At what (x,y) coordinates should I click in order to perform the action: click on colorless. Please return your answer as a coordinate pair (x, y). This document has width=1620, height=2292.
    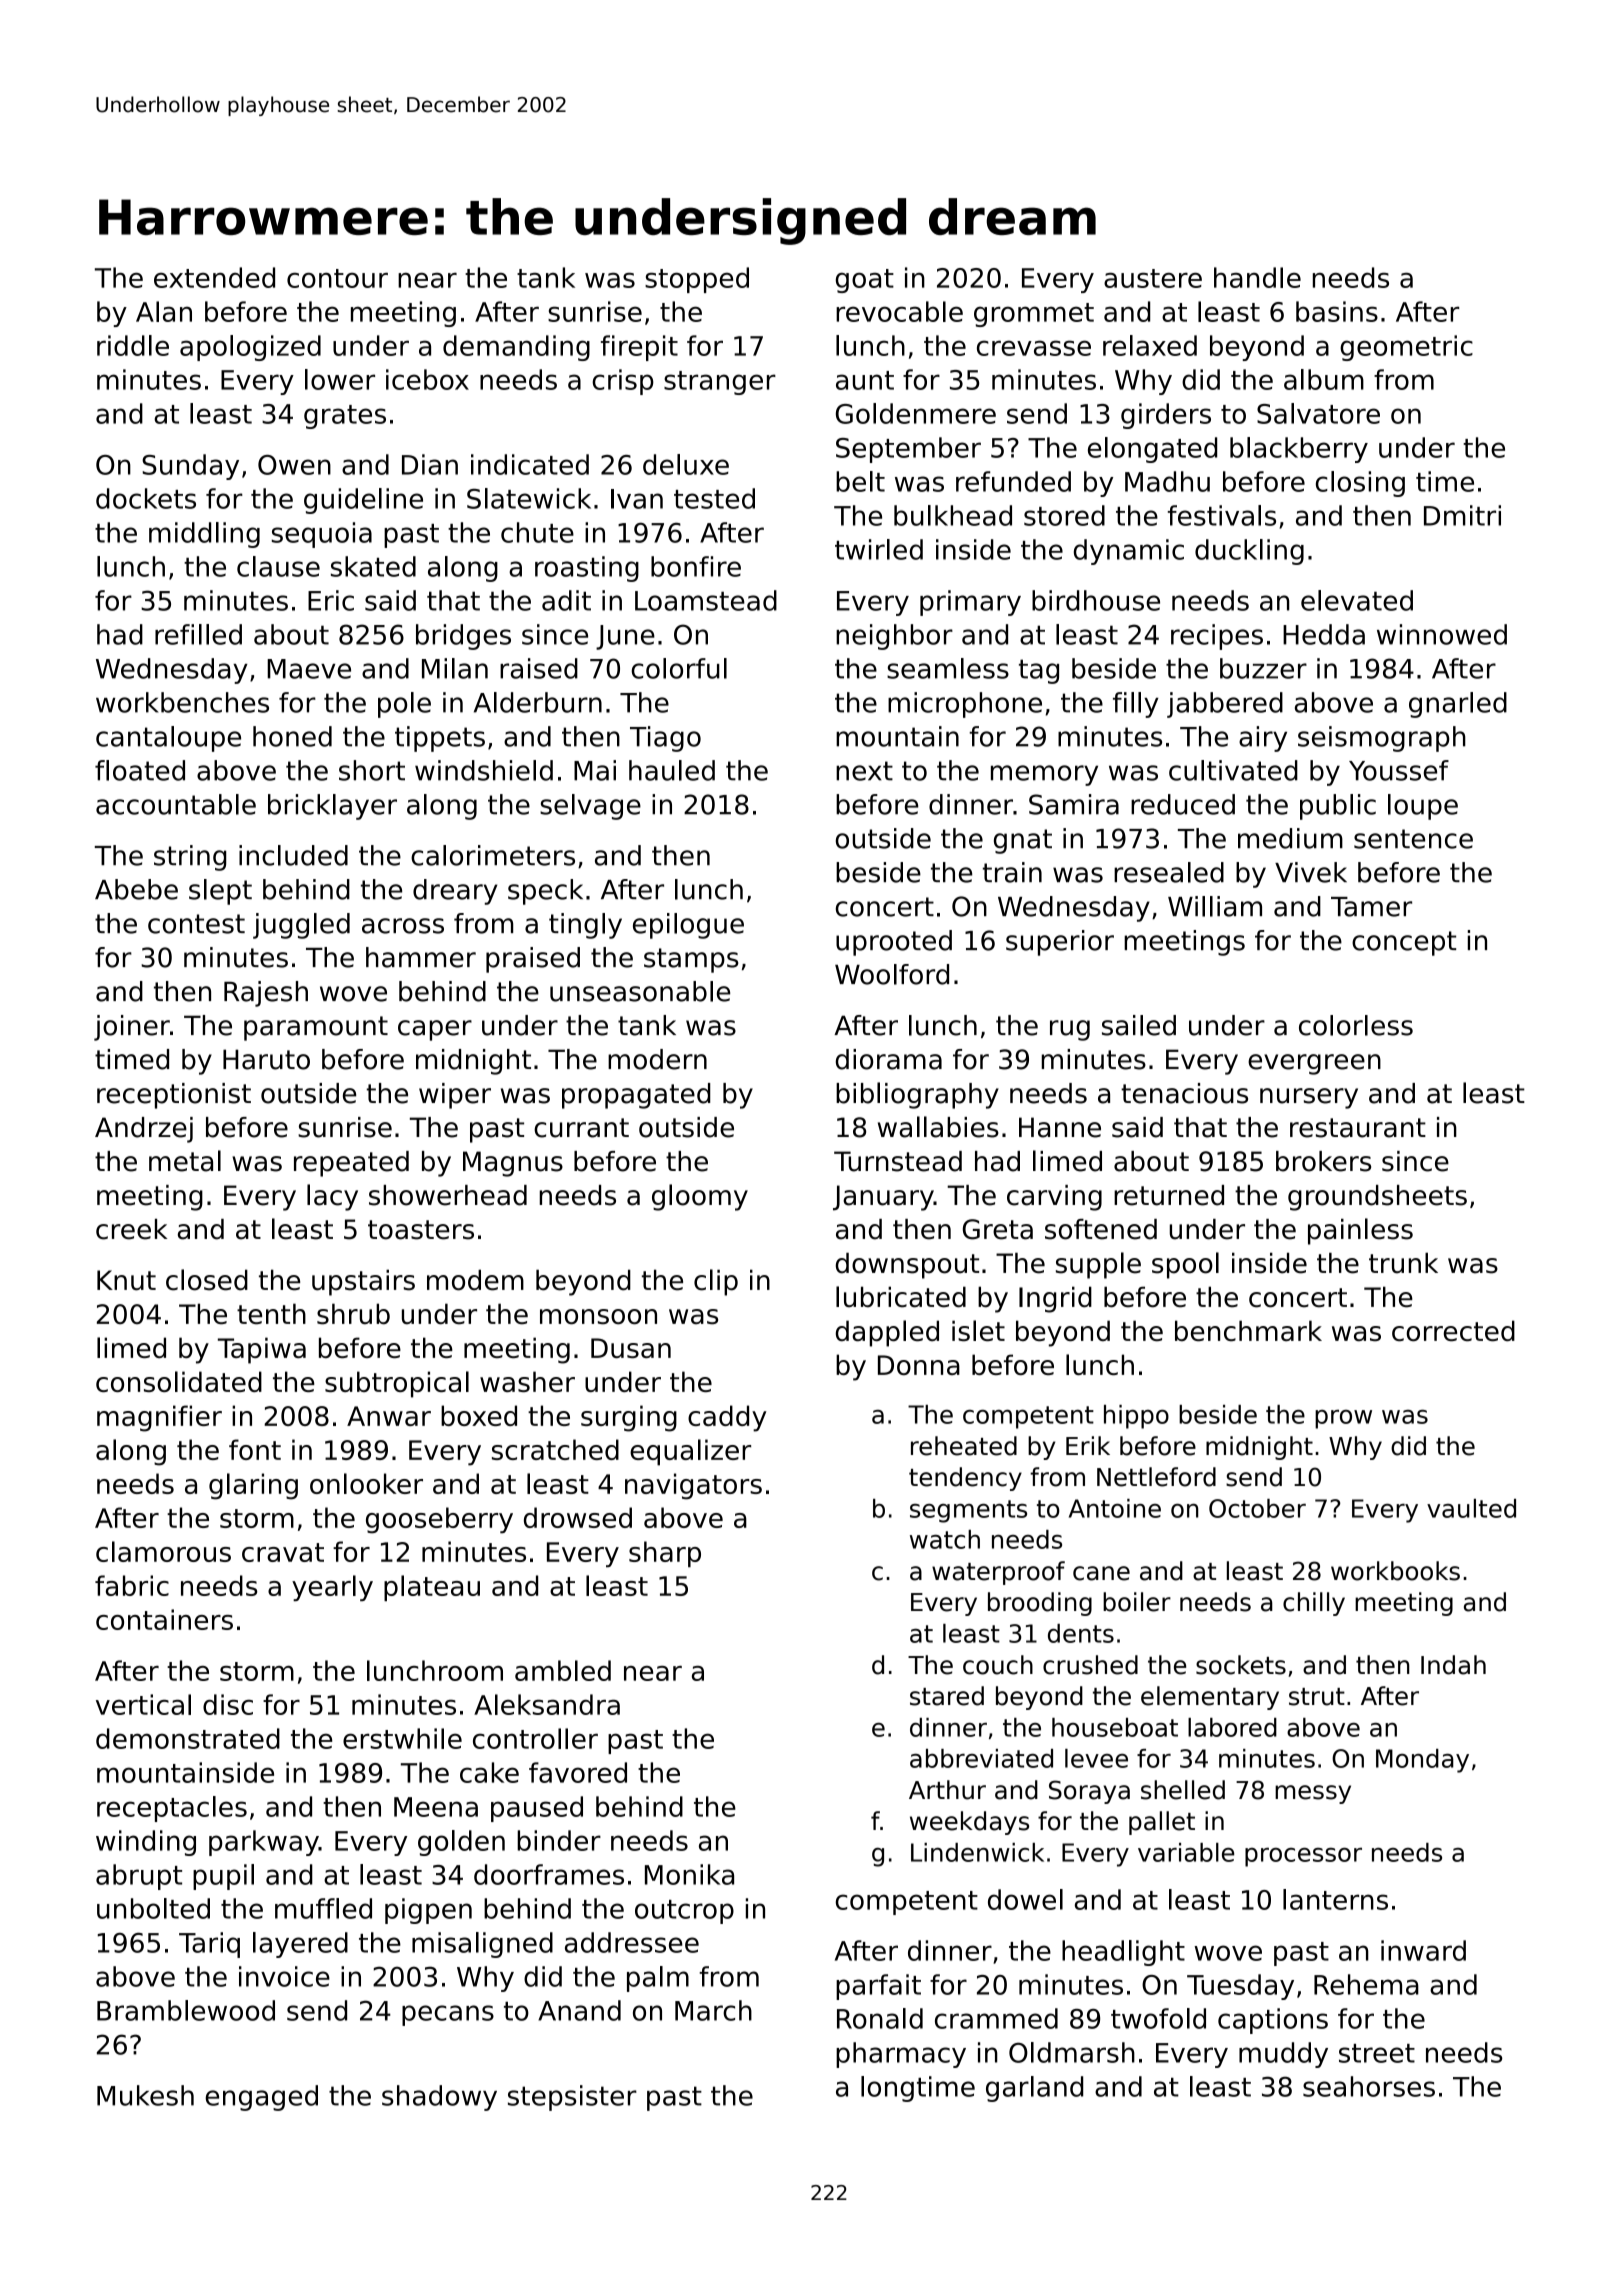
    Looking at the image, I should click on (1356, 1025).
